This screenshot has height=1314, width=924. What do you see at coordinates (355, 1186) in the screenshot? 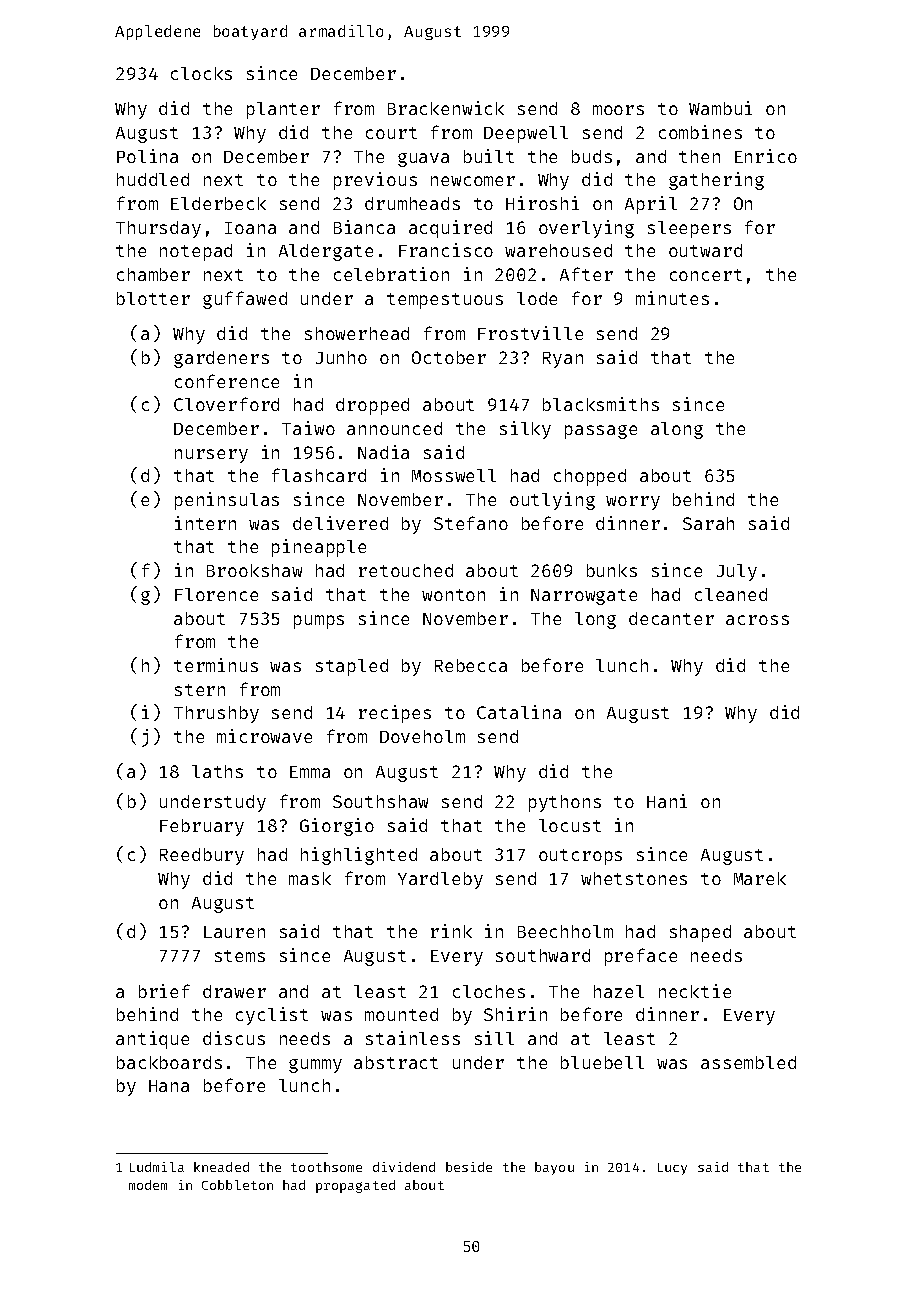
I see `propagated` at bounding box center [355, 1186].
